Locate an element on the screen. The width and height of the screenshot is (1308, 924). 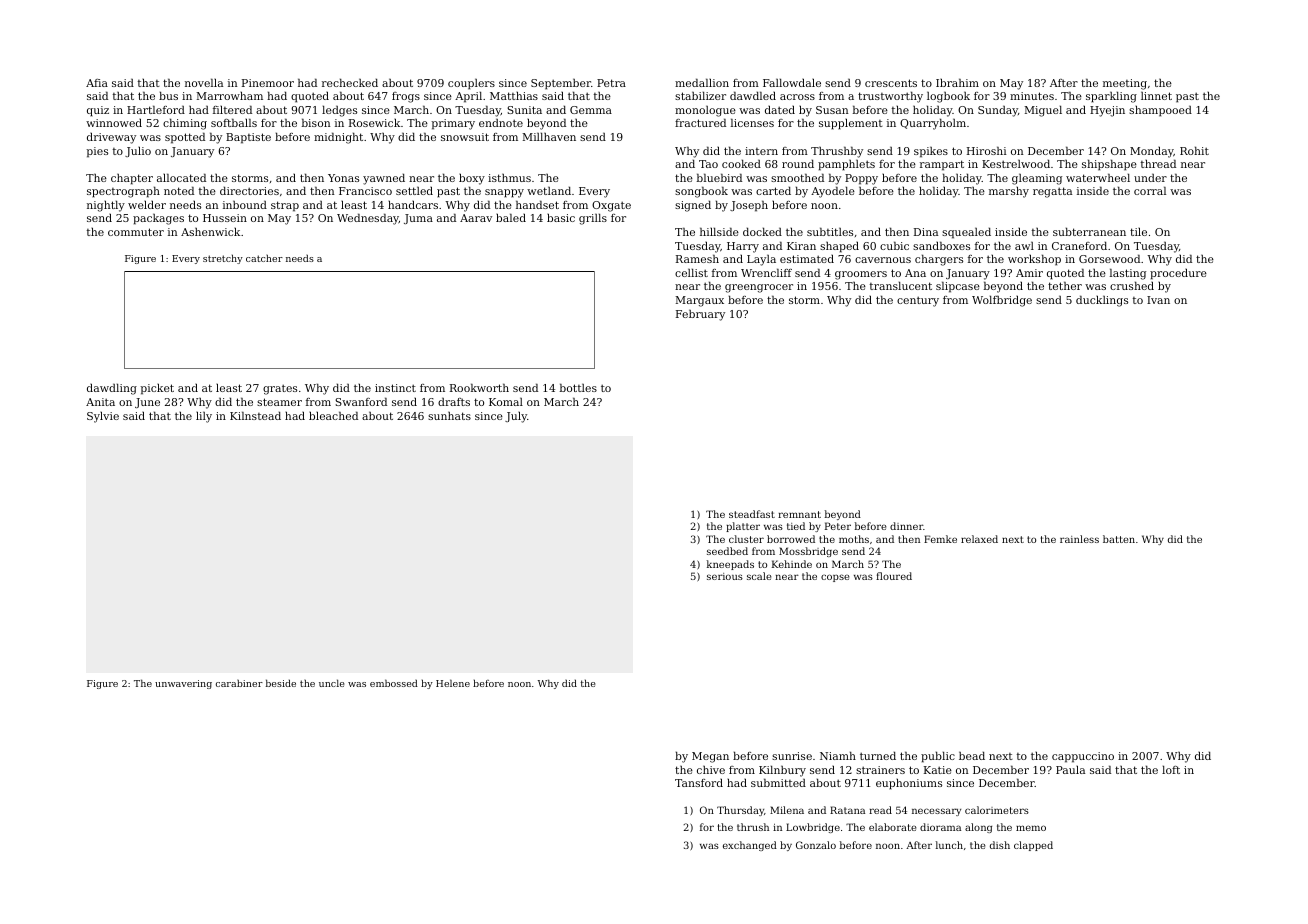
Afia is located at coordinates (97, 83).
